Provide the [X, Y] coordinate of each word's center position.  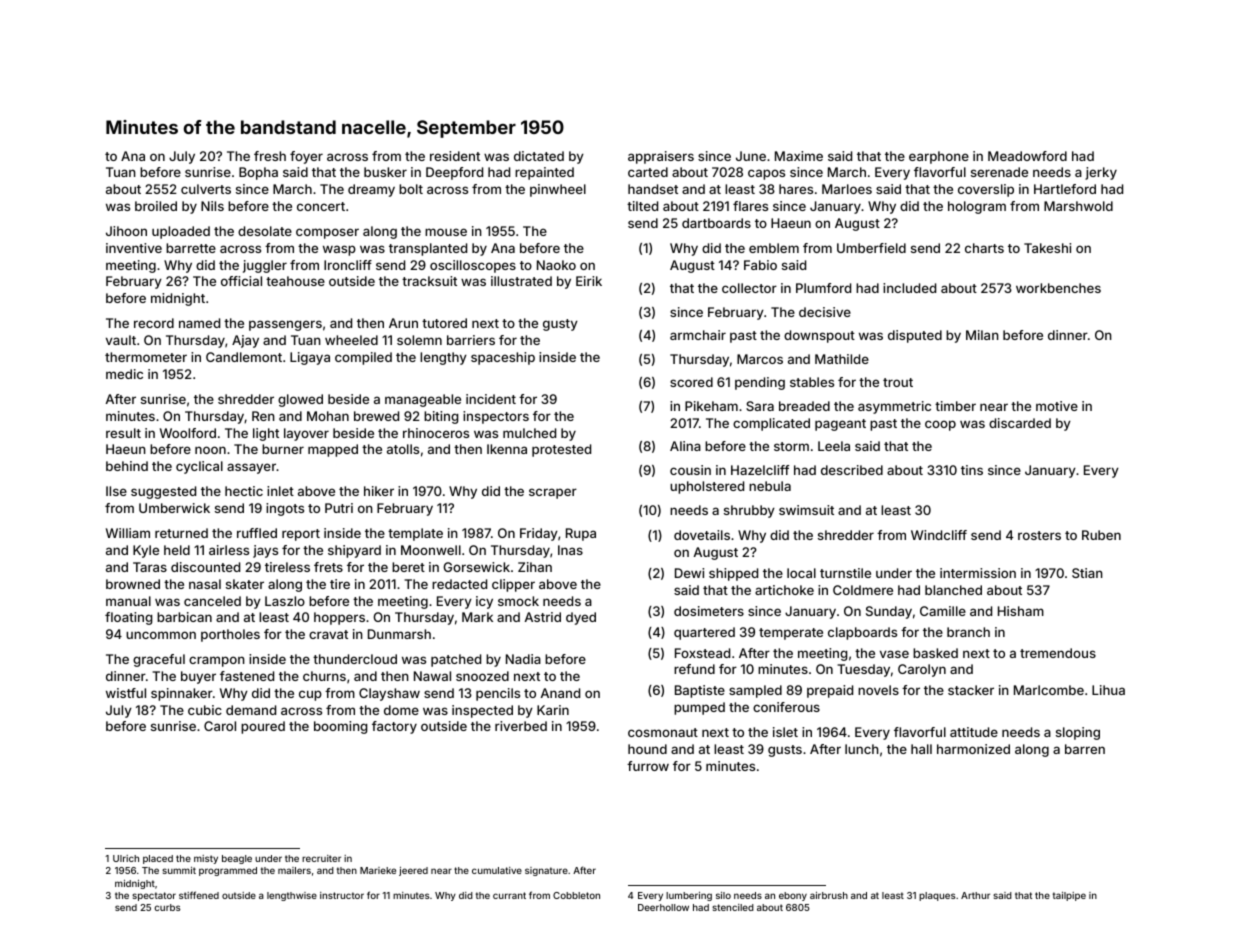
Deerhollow [663, 907]
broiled [156, 206]
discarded [1020, 423]
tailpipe [1069, 896]
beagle [237, 859]
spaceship [503, 358]
